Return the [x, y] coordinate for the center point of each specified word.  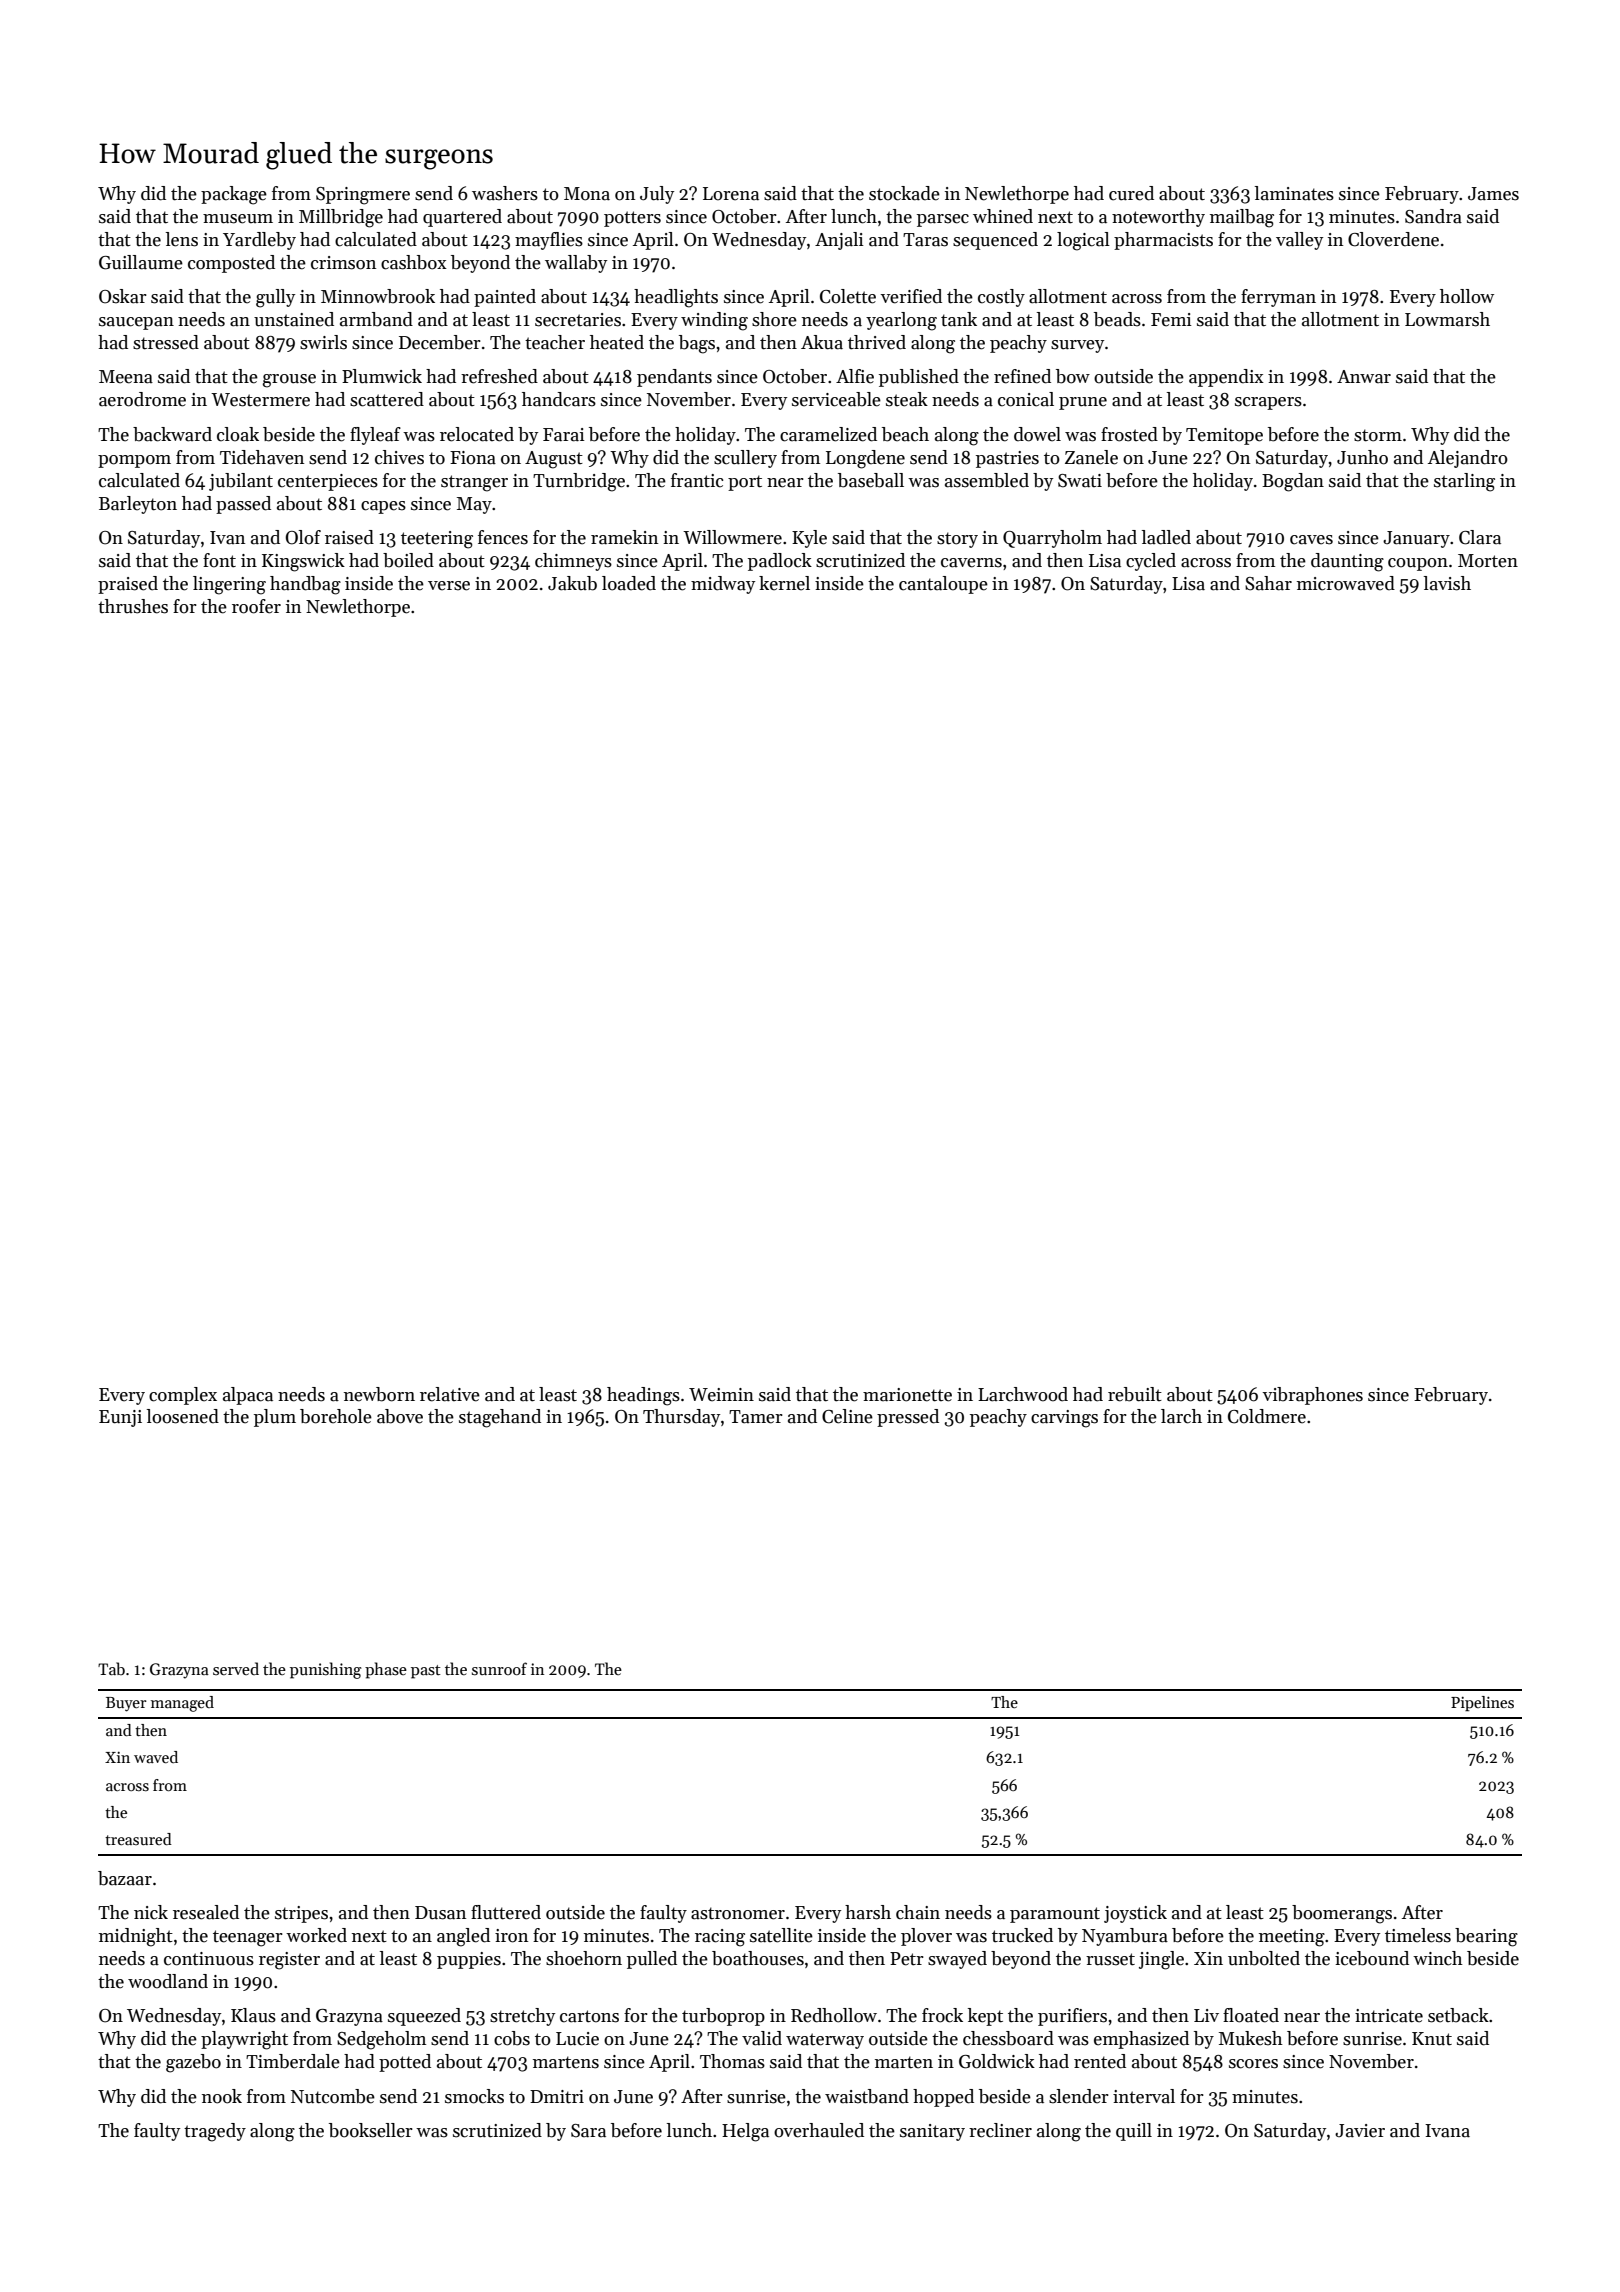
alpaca [248, 1396]
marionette [907, 1395]
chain [918, 1912]
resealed [206, 1912]
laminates [1294, 193]
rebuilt [1135, 1394]
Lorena [731, 194]
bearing [1486, 1937]
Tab [111, 1668]
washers [505, 193]
